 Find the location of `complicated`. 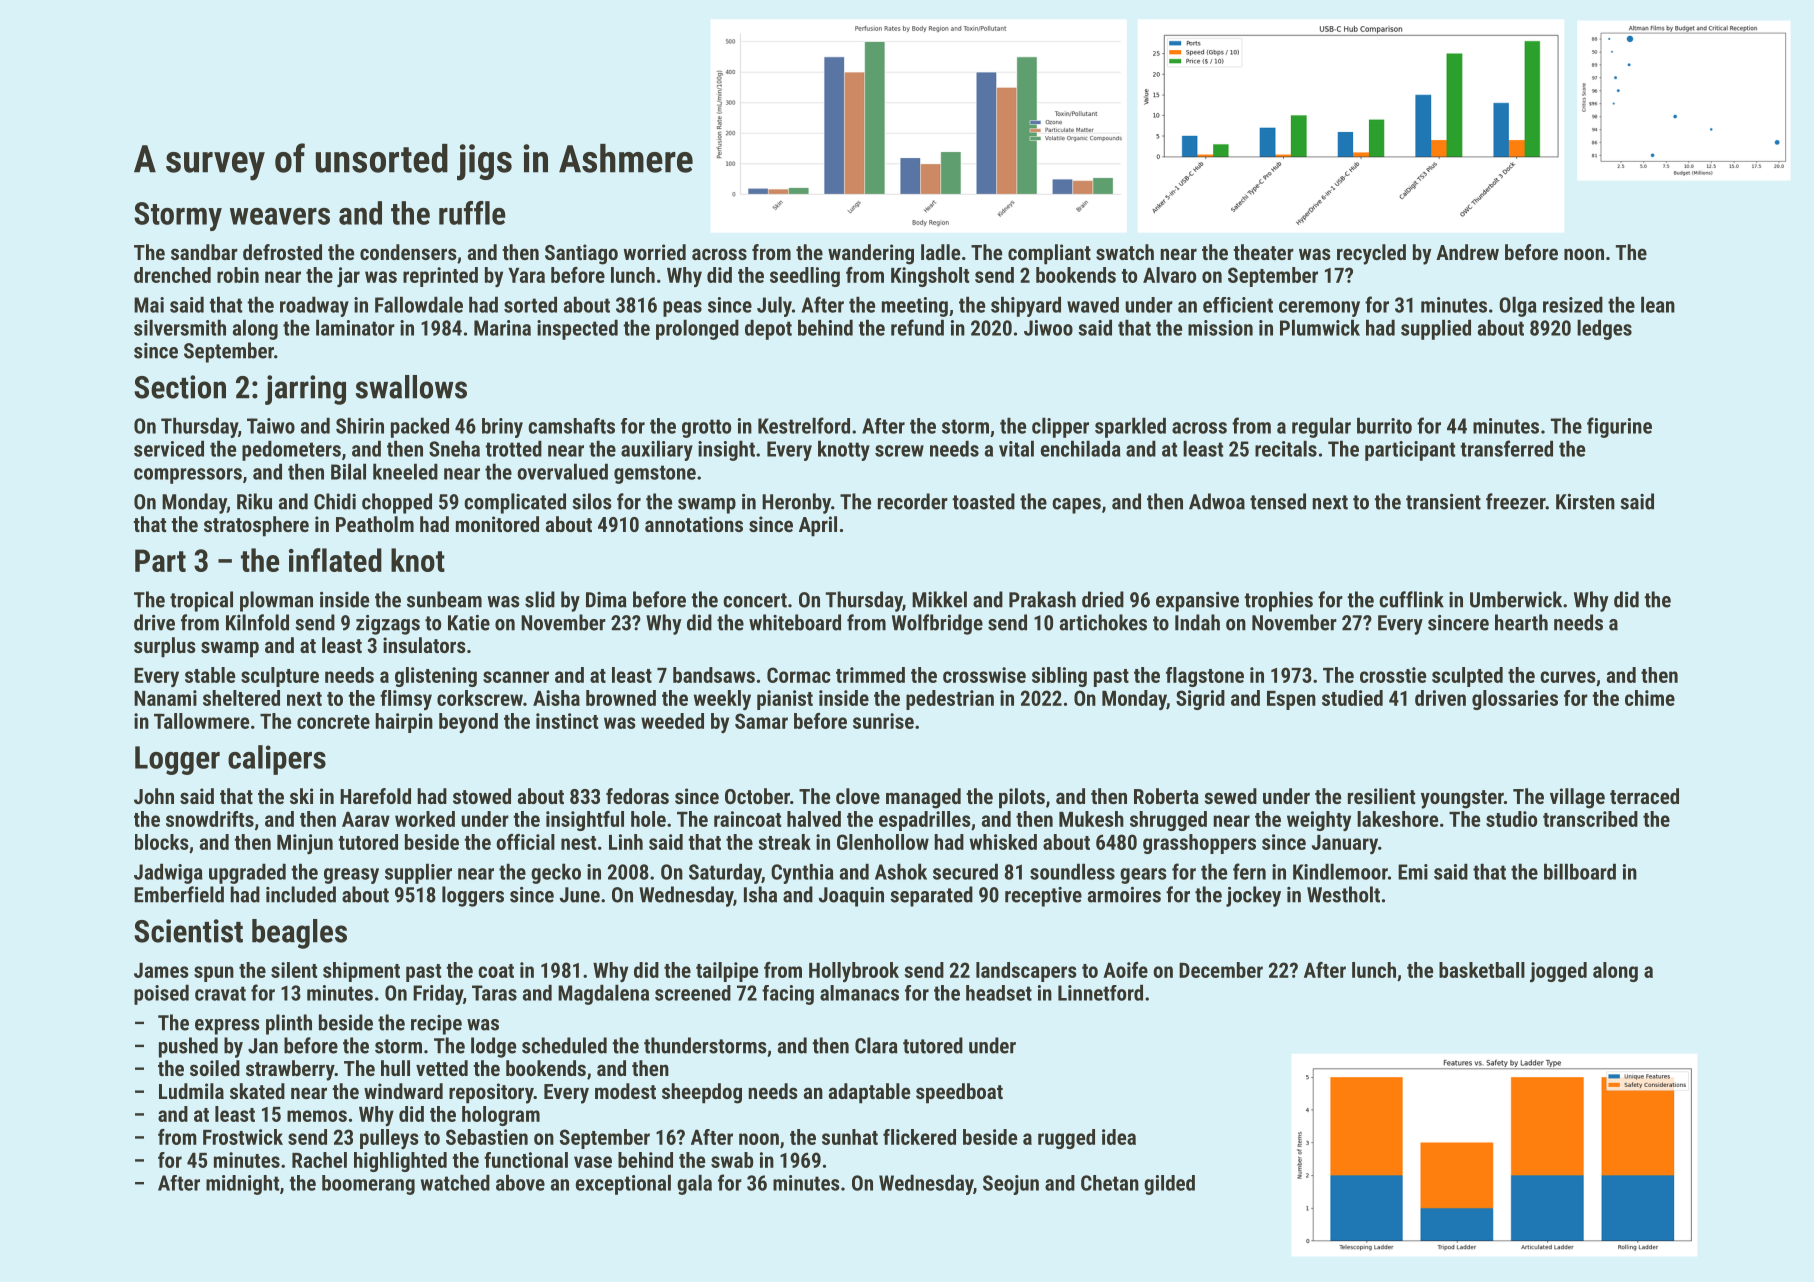

complicated is located at coordinates (515, 503).
